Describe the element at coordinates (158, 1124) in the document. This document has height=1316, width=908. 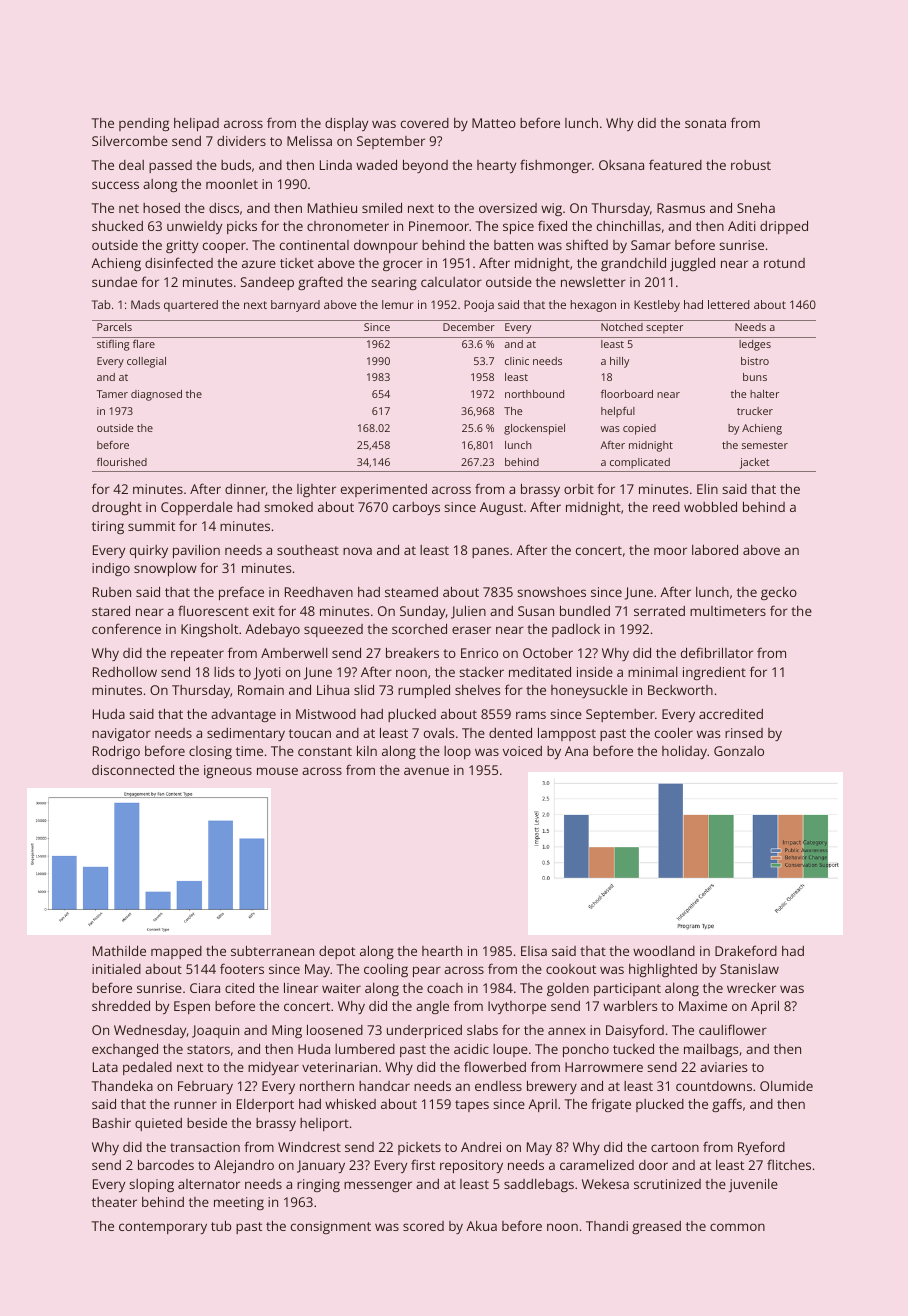
I see `quieted` at that location.
